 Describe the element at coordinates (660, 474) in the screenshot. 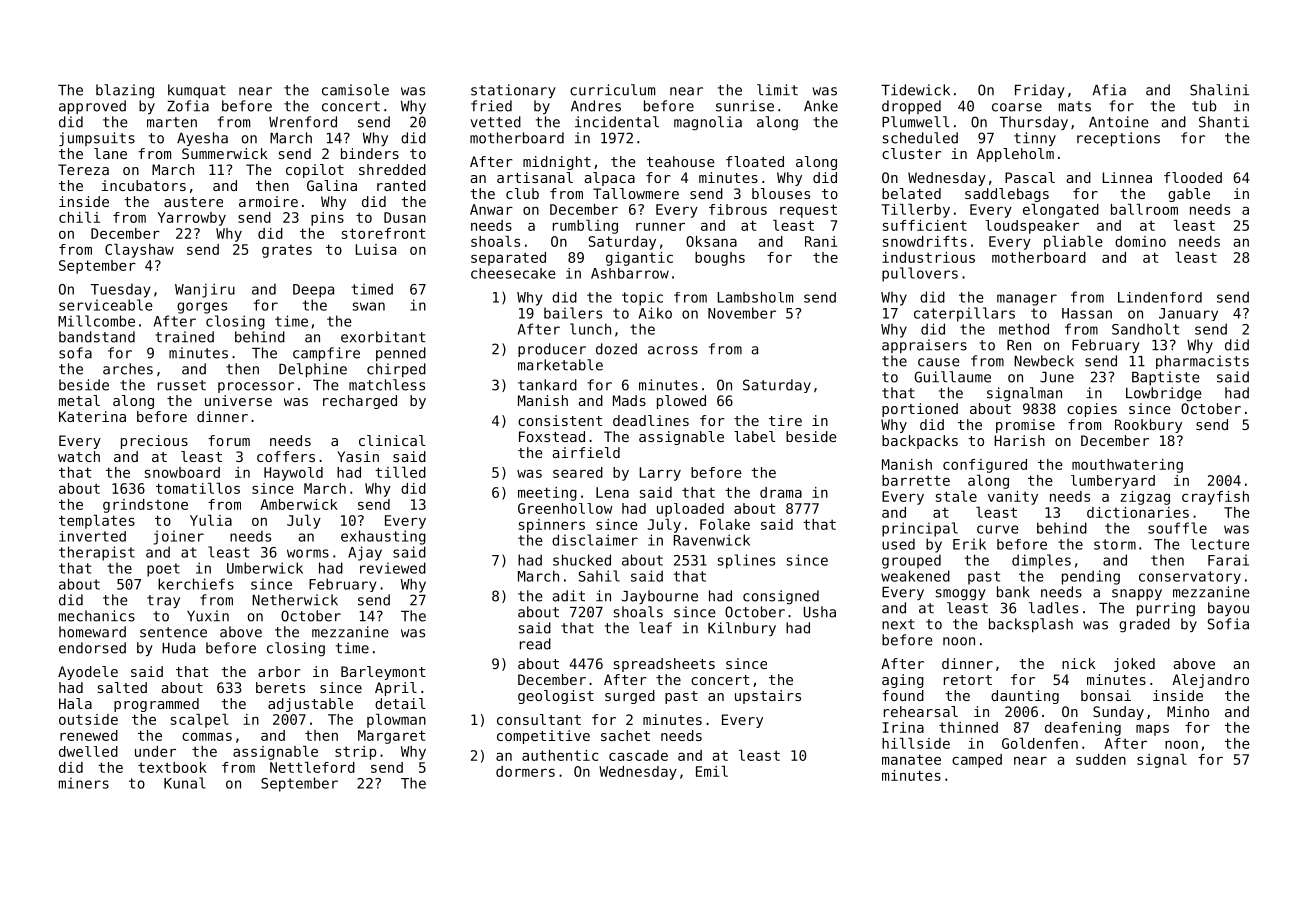

I see `Larry` at that location.
